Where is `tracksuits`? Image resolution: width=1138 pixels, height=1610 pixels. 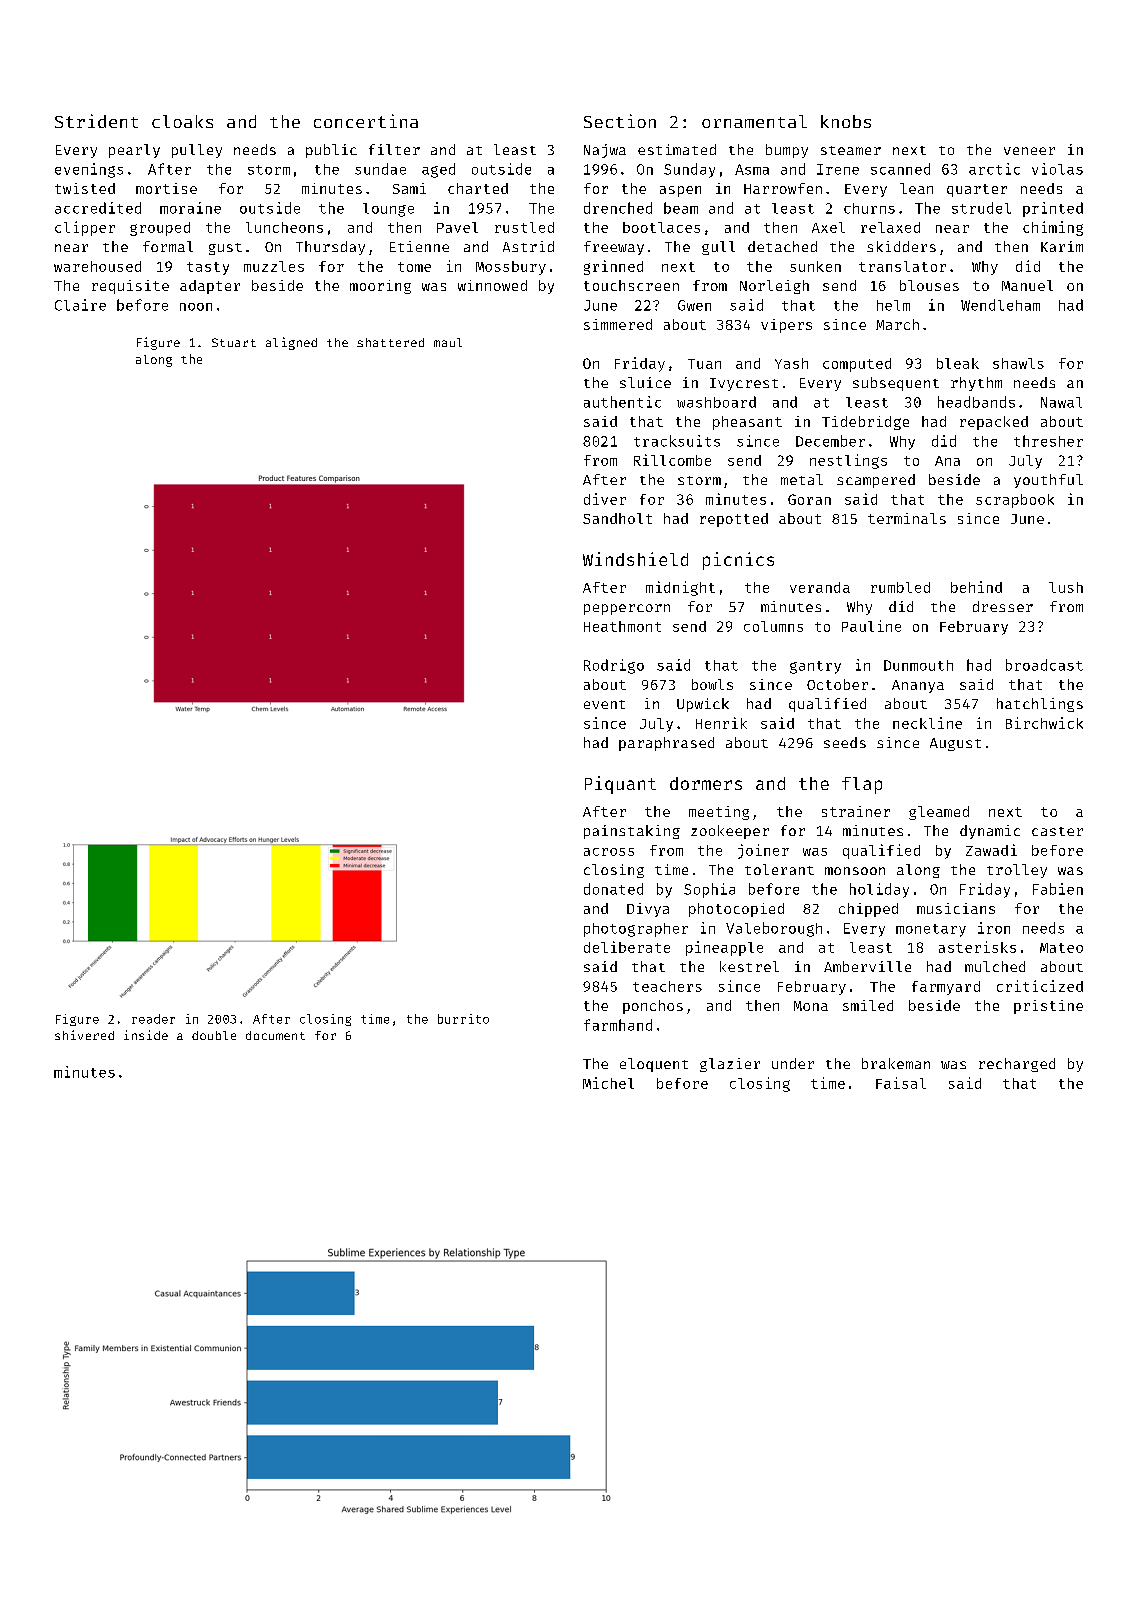
tracksuits is located at coordinates (677, 441).
